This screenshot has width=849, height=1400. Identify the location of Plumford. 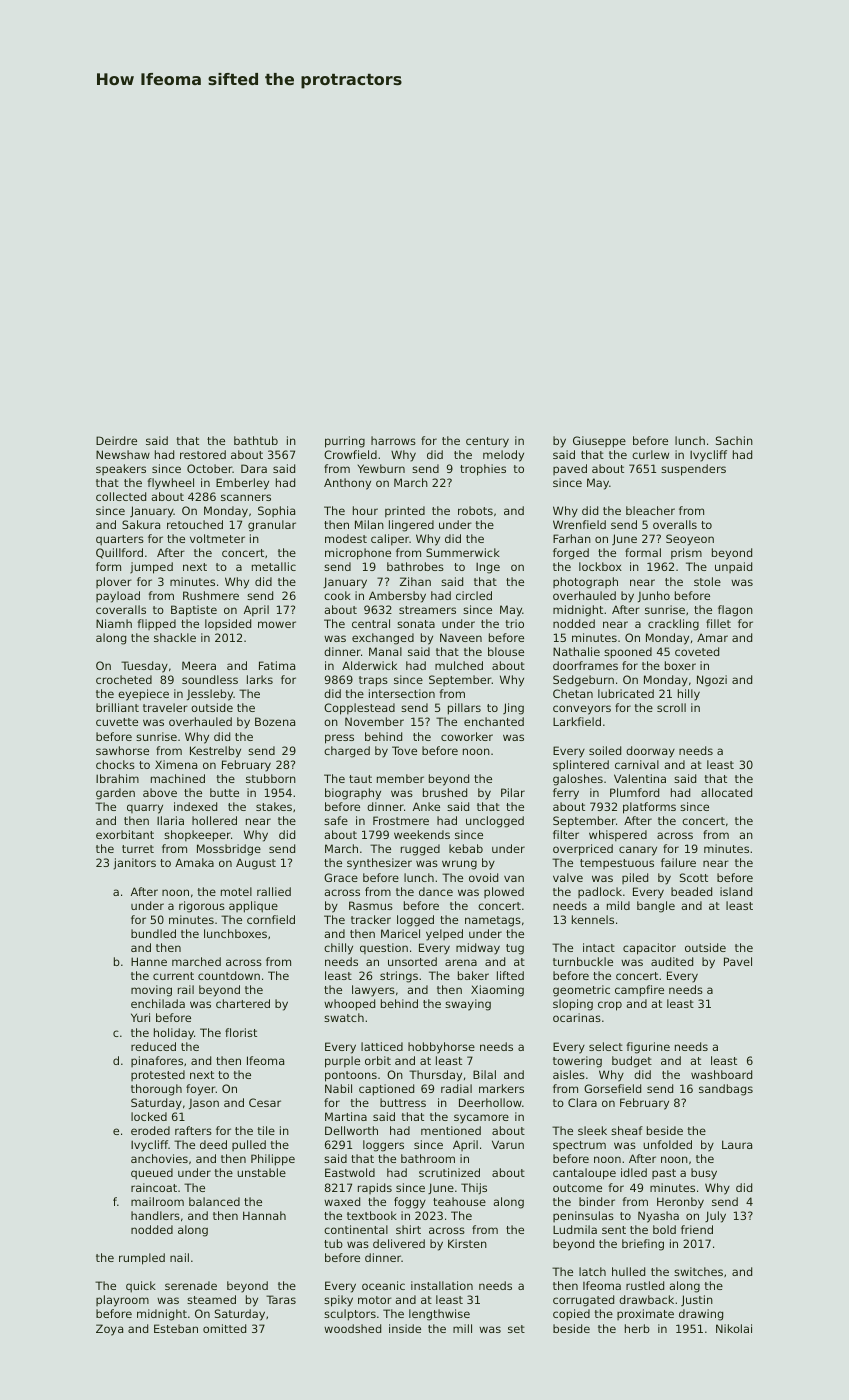
(634, 792).
